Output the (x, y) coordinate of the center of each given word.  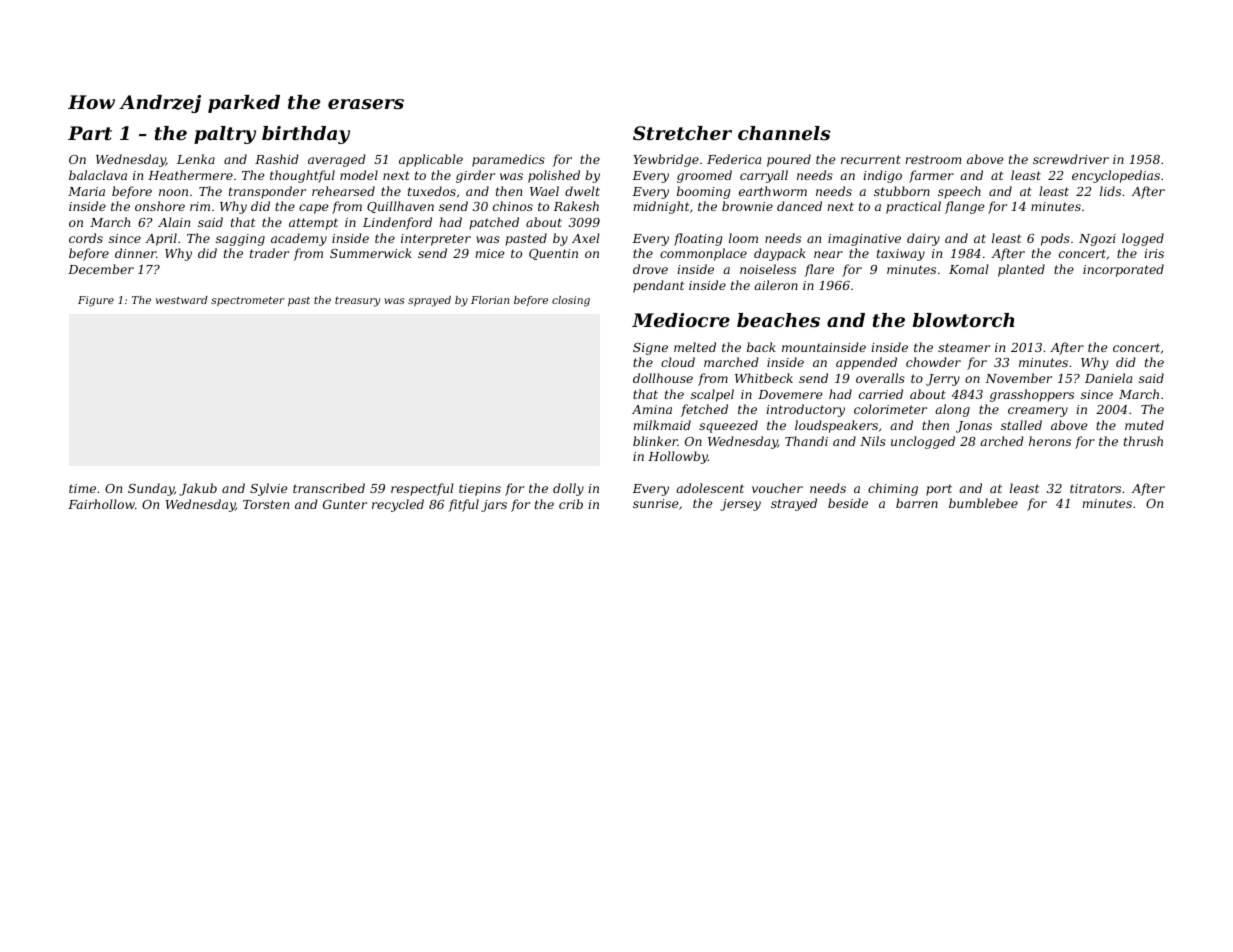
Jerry (943, 380)
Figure (96, 301)
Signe (650, 349)
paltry (225, 135)
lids (1110, 191)
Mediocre (681, 320)
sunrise (655, 503)
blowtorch (964, 320)
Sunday (151, 489)
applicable (431, 160)
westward (182, 300)
